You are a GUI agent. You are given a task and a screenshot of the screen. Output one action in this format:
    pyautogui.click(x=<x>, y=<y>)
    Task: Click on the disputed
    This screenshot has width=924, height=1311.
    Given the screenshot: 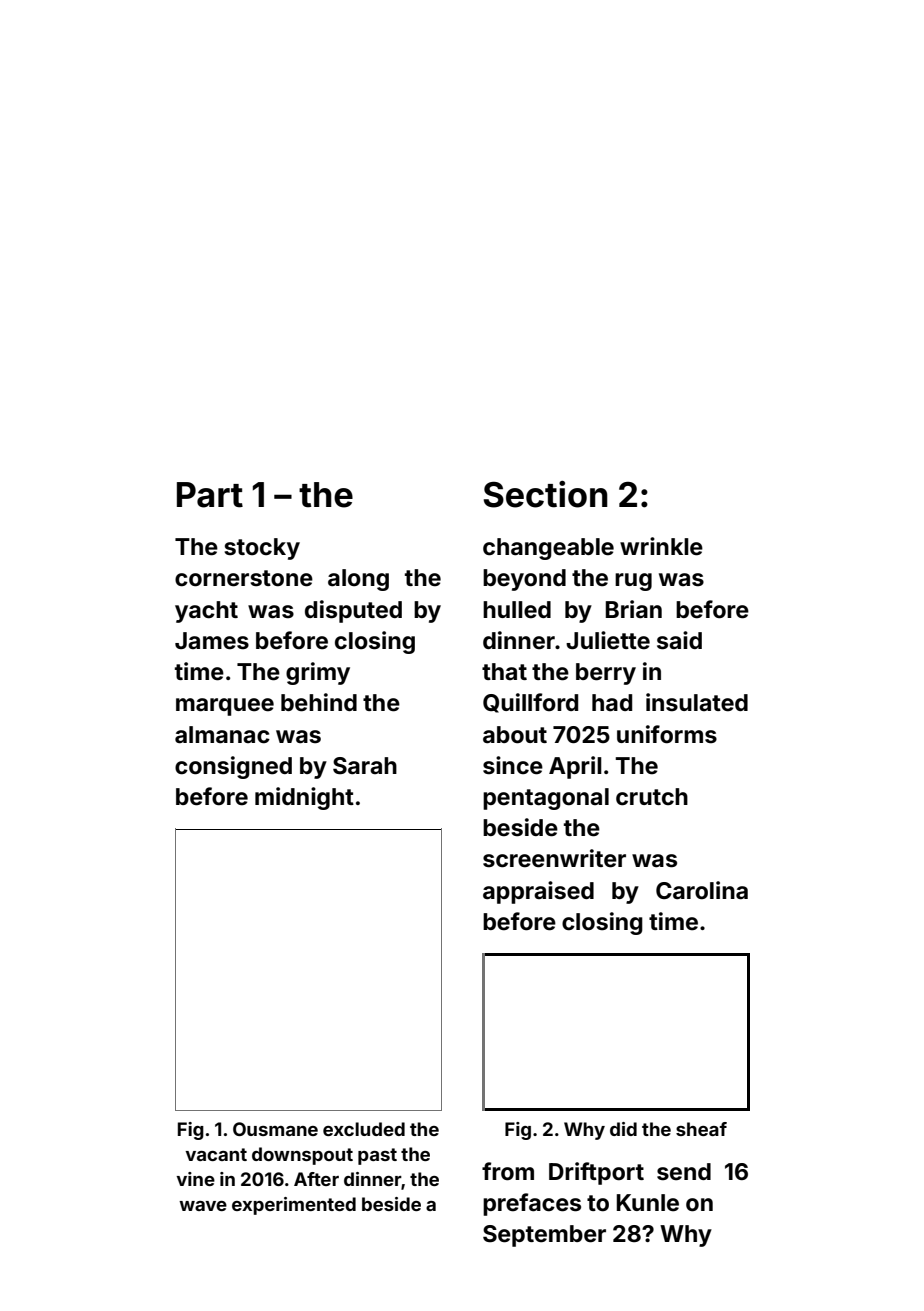 What is the action you would take?
    pyautogui.click(x=353, y=611)
